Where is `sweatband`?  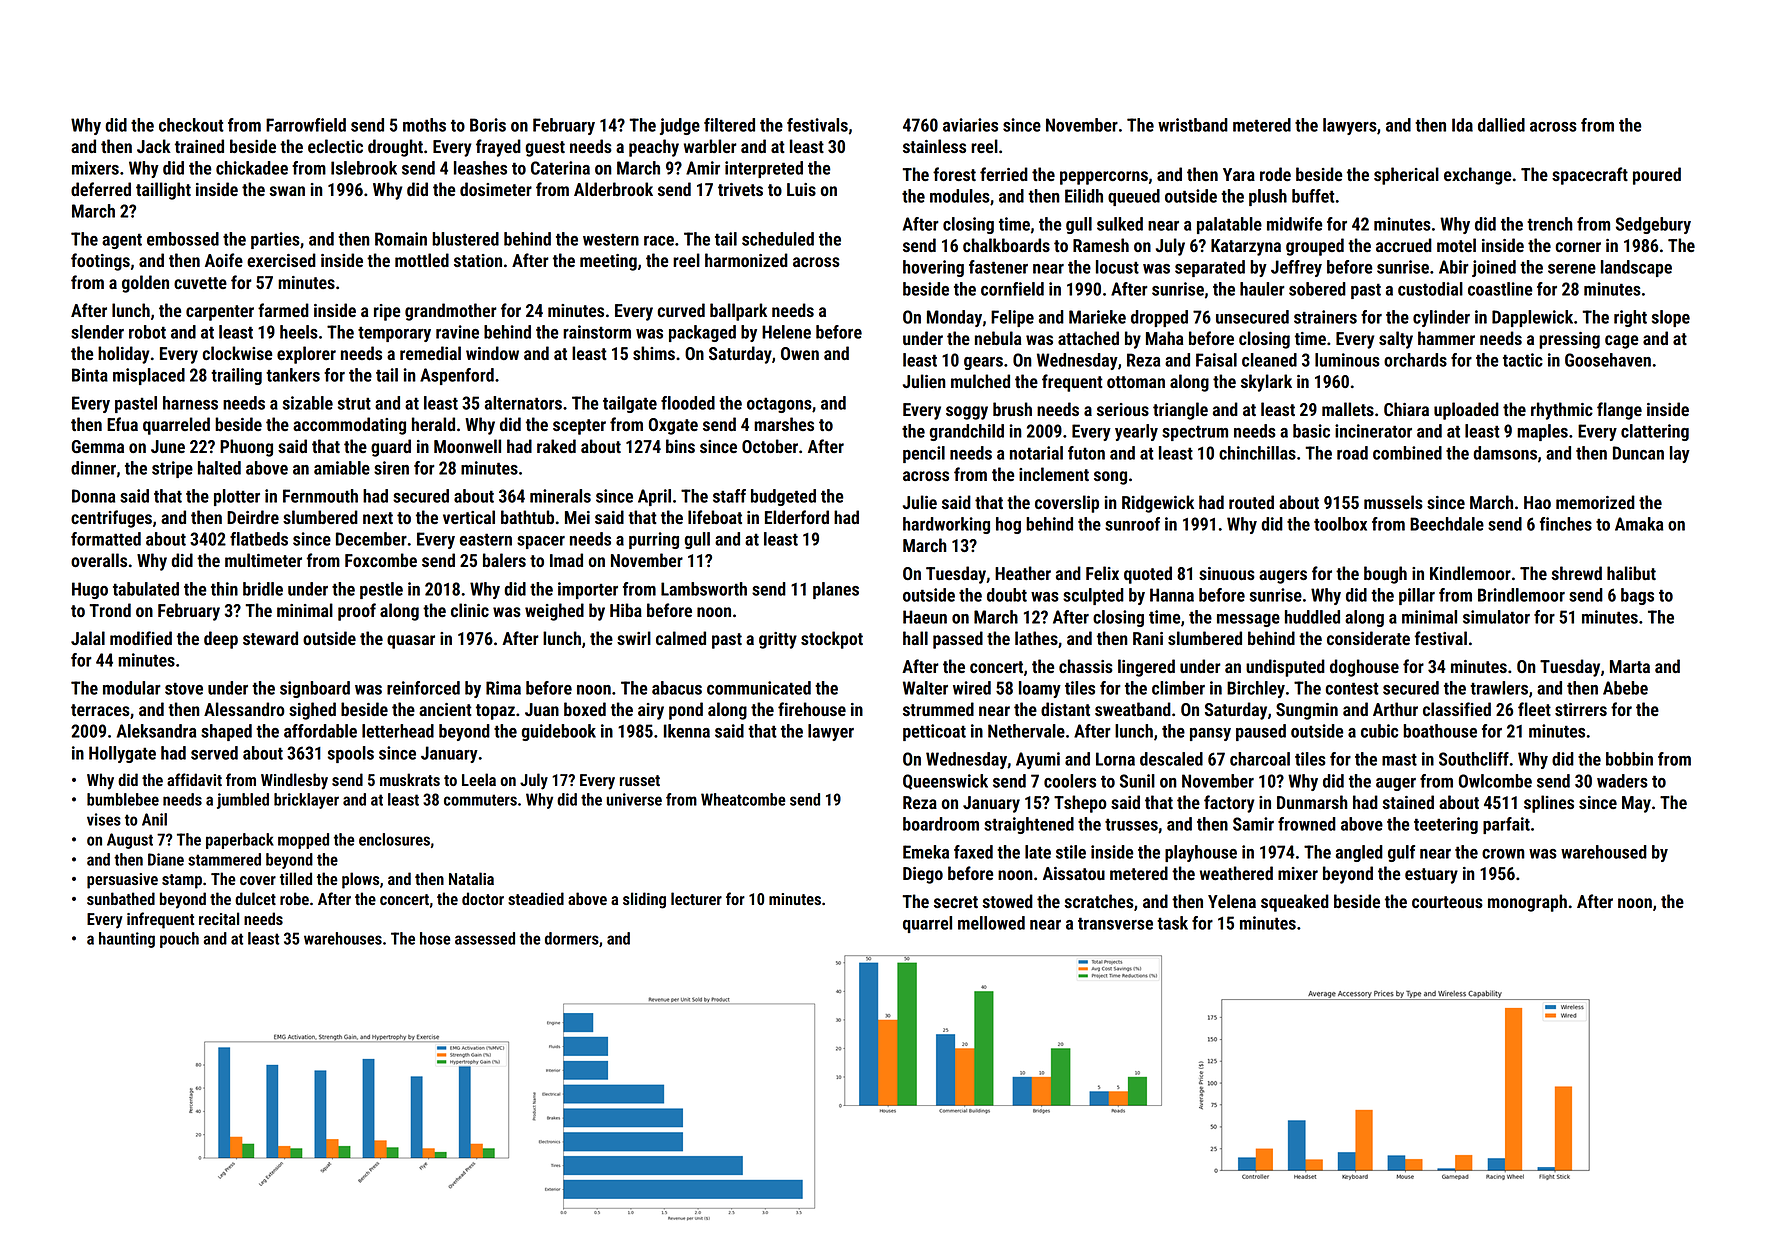
sweatband is located at coordinates (1133, 709).
